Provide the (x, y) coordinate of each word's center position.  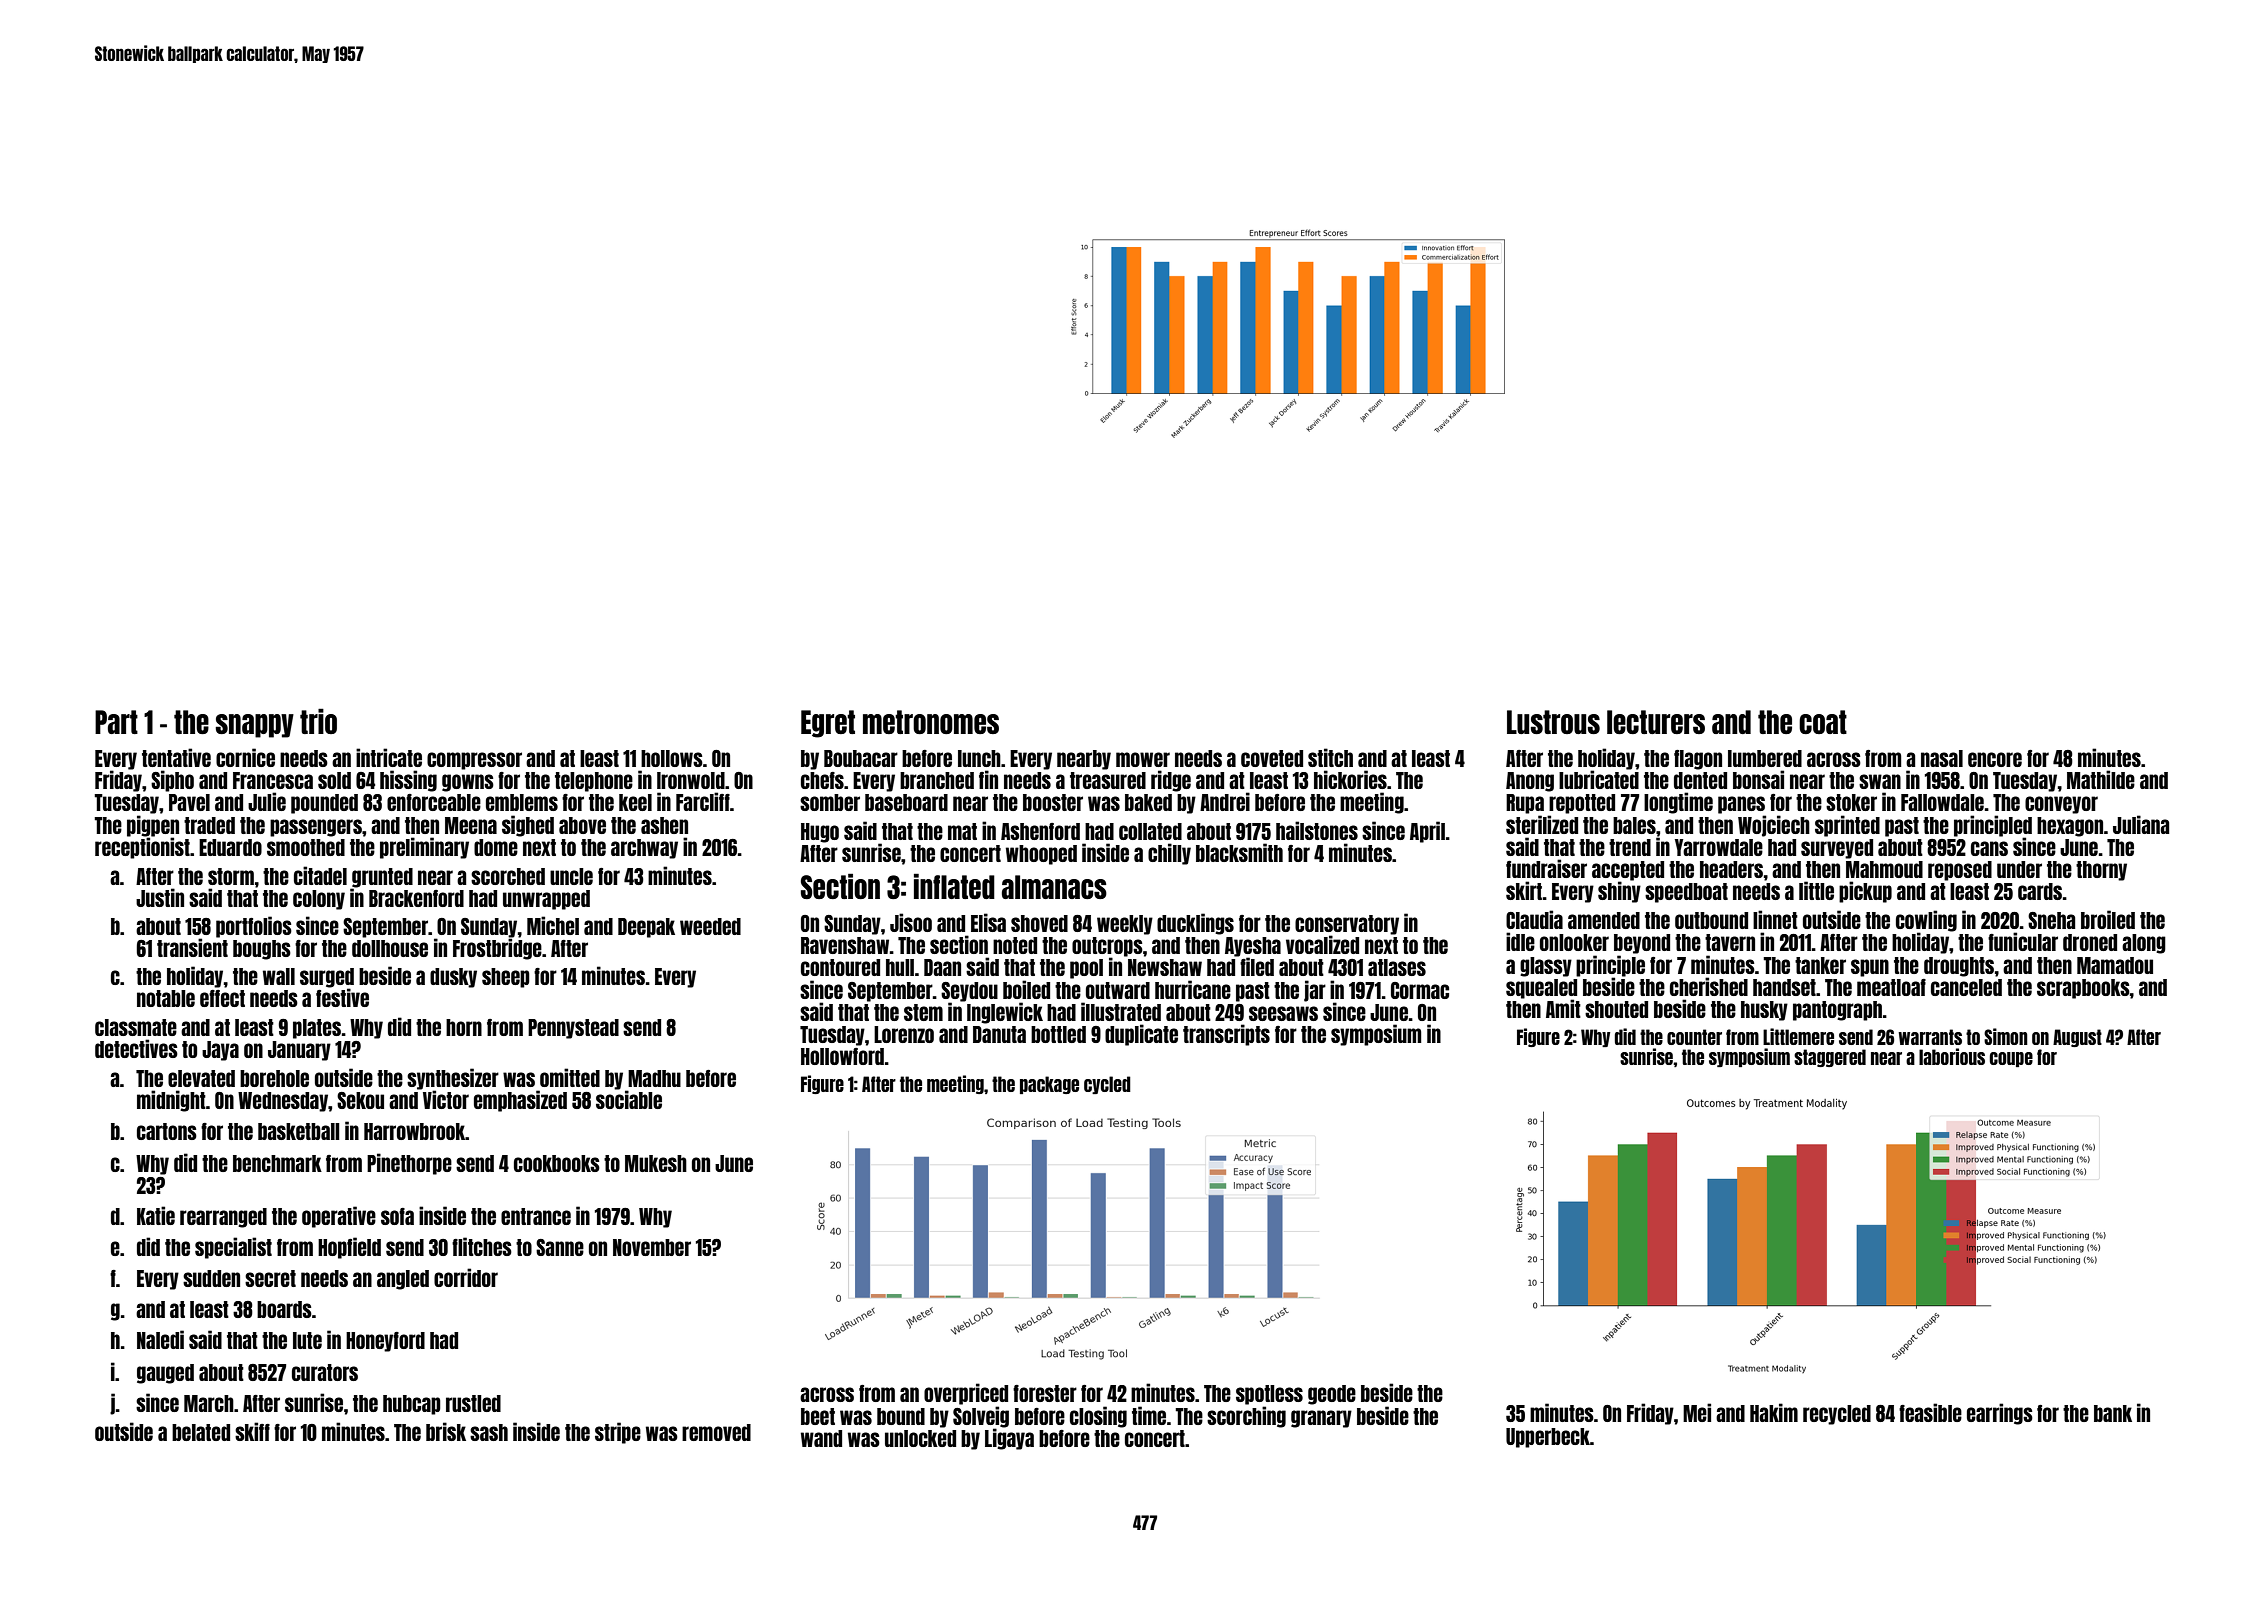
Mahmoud (1884, 869)
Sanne (560, 1247)
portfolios (254, 927)
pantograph (1837, 1011)
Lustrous (1553, 722)
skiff (252, 1431)
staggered (1830, 1058)
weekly (1125, 925)
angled (403, 1280)
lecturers (1656, 722)
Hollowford (842, 1056)
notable (166, 998)
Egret (828, 724)
